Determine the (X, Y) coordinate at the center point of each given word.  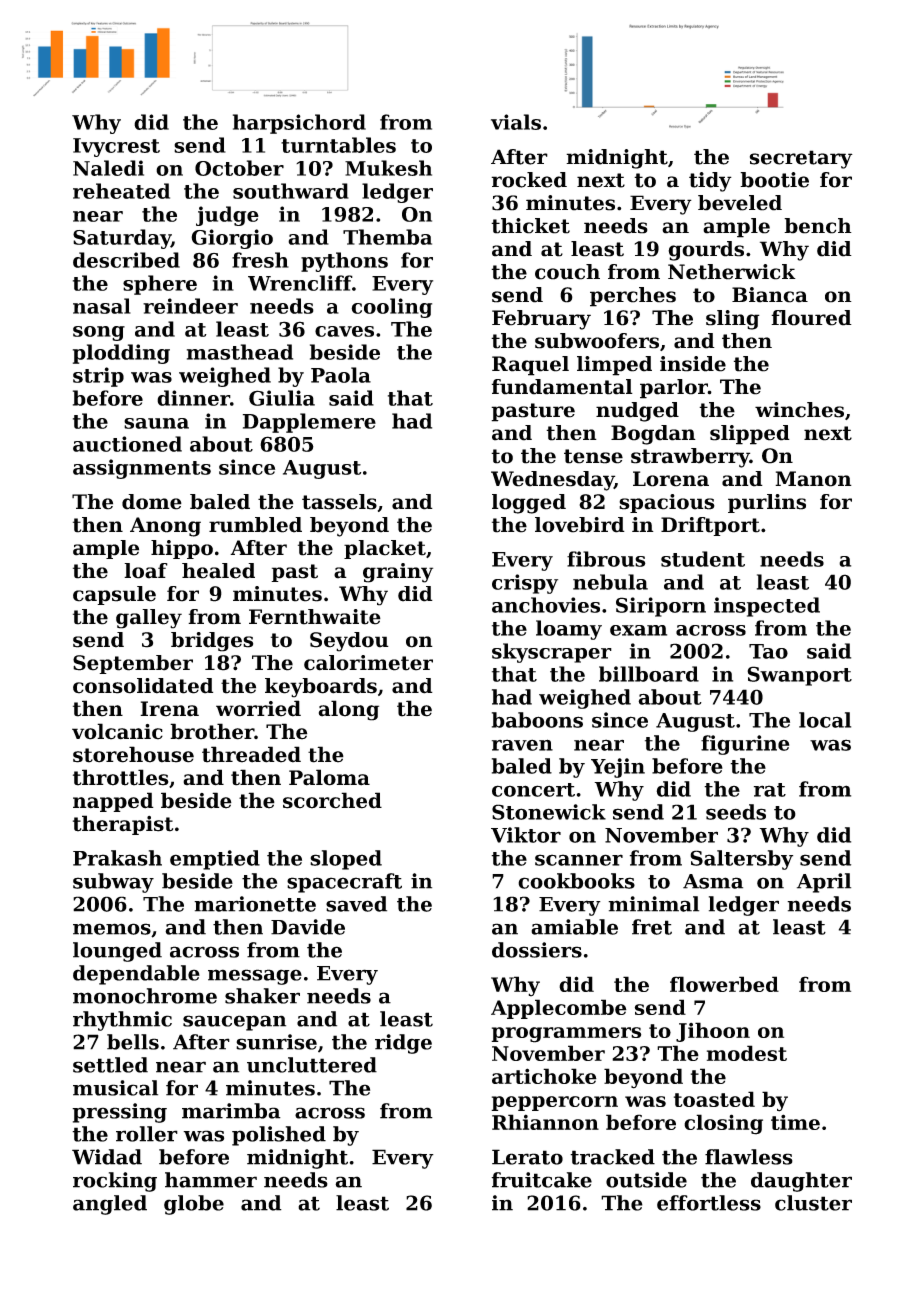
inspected (767, 607)
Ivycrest (116, 147)
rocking (115, 1182)
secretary (801, 159)
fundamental (562, 387)
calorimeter (368, 663)
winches (799, 410)
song (99, 333)
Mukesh (388, 168)
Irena (169, 709)
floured (811, 318)
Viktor (526, 835)
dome (152, 502)
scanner (579, 860)
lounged (117, 952)
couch (567, 272)
